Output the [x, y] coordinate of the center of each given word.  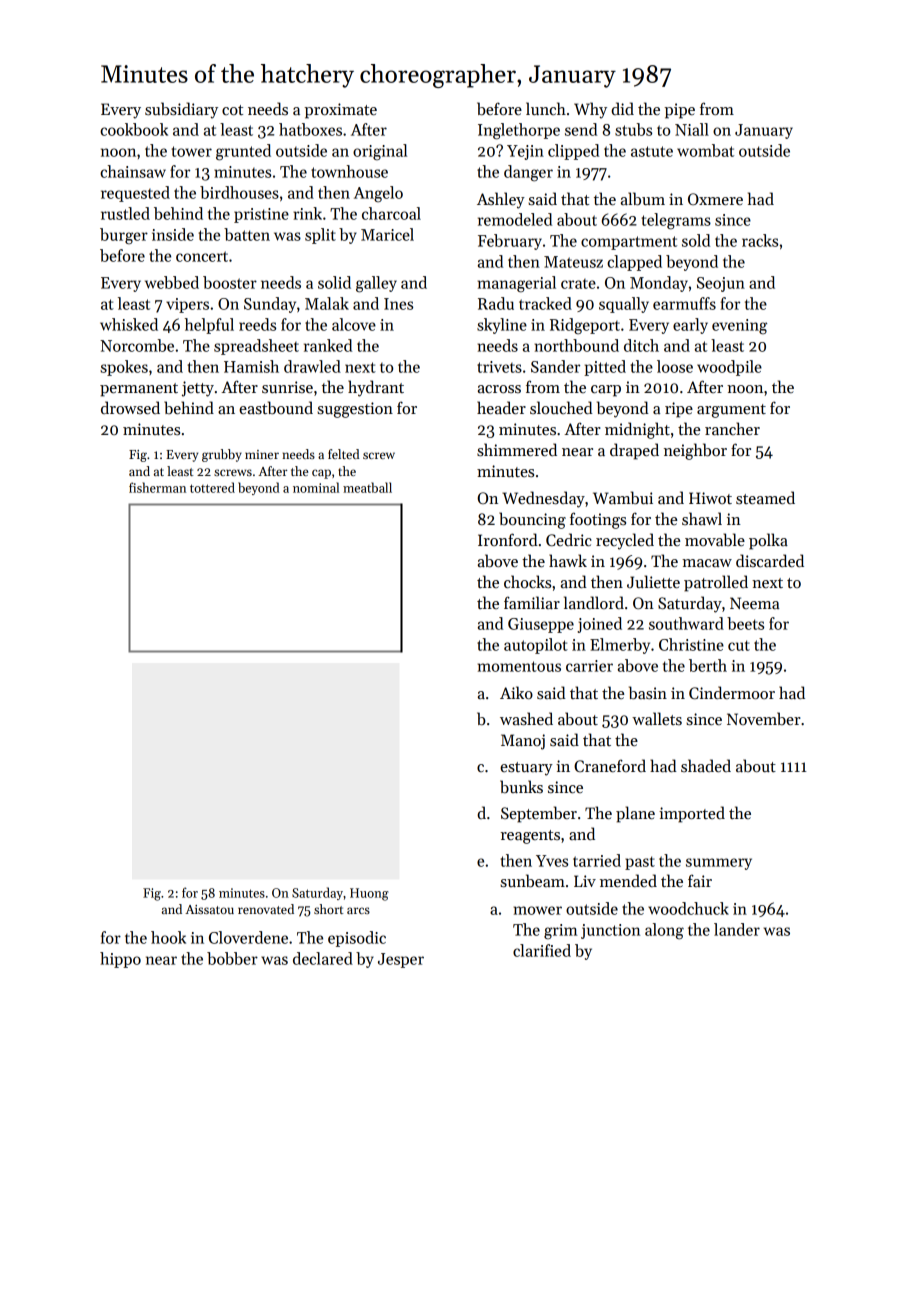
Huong [369, 894]
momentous [519, 666]
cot [232, 110]
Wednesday [543, 499]
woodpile [729, 368]
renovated [266, 909]
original [380, 152]
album [643, 199]
